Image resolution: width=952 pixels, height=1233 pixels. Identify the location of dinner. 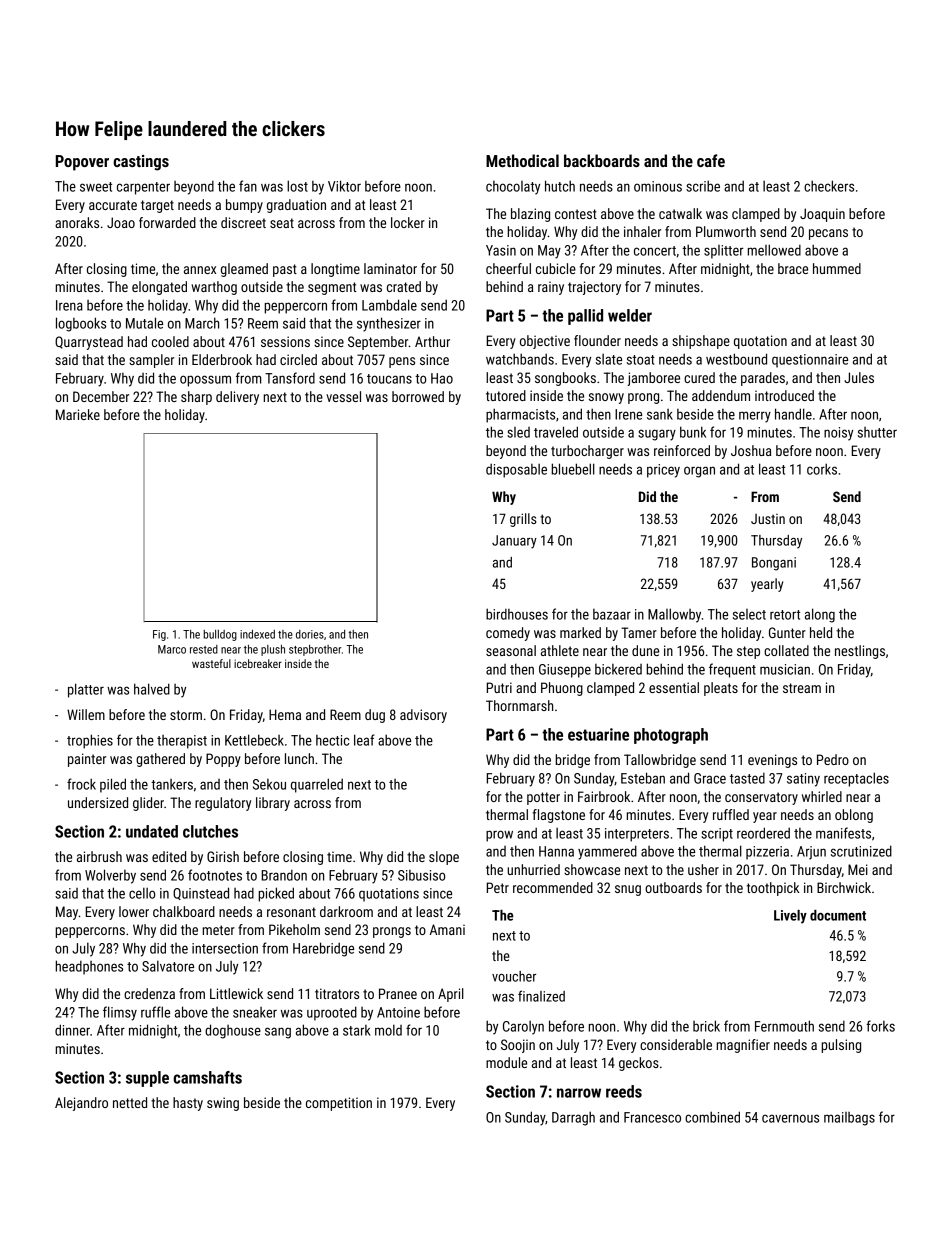
(72, 1030).
